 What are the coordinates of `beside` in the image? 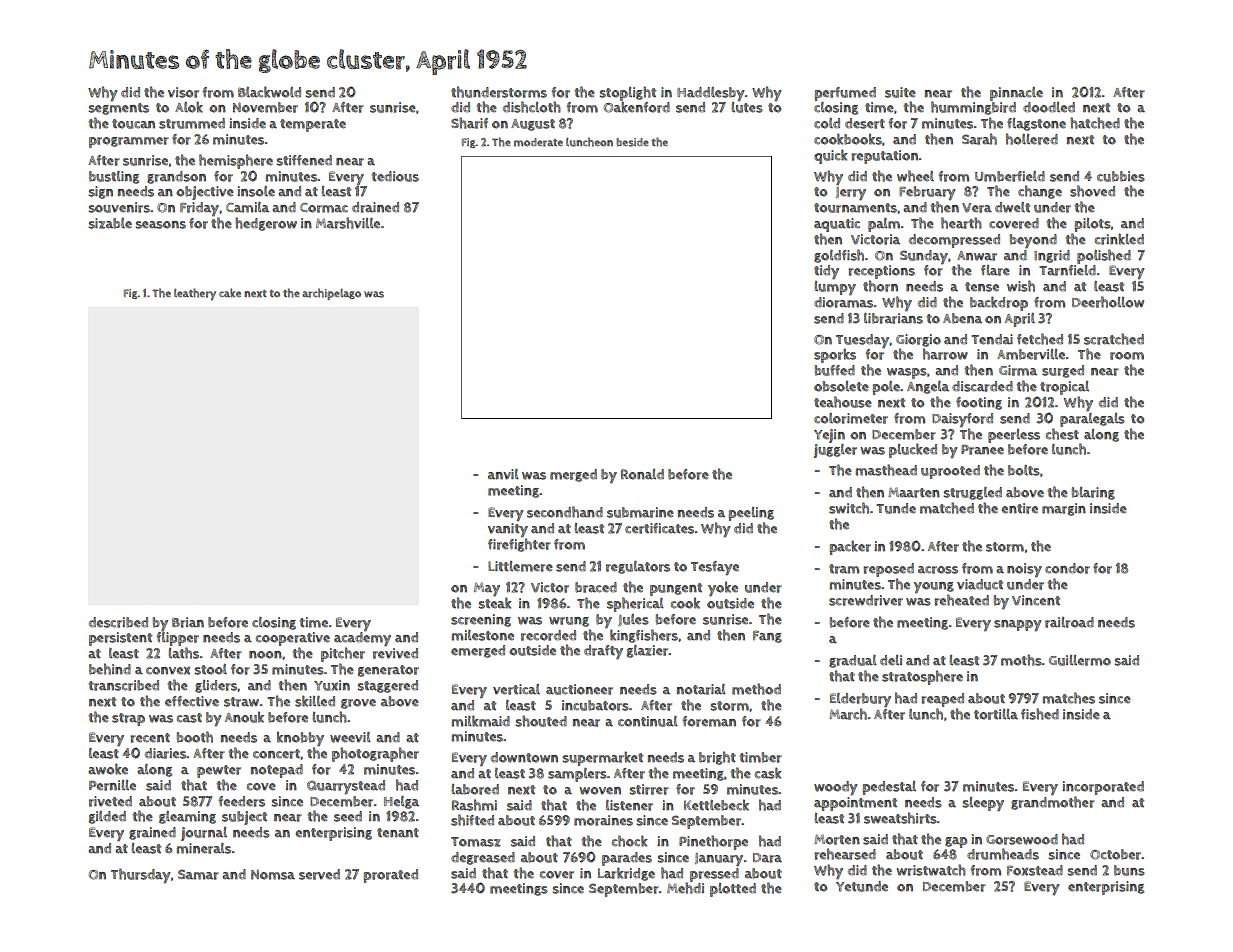 It's located at (632, 142).
